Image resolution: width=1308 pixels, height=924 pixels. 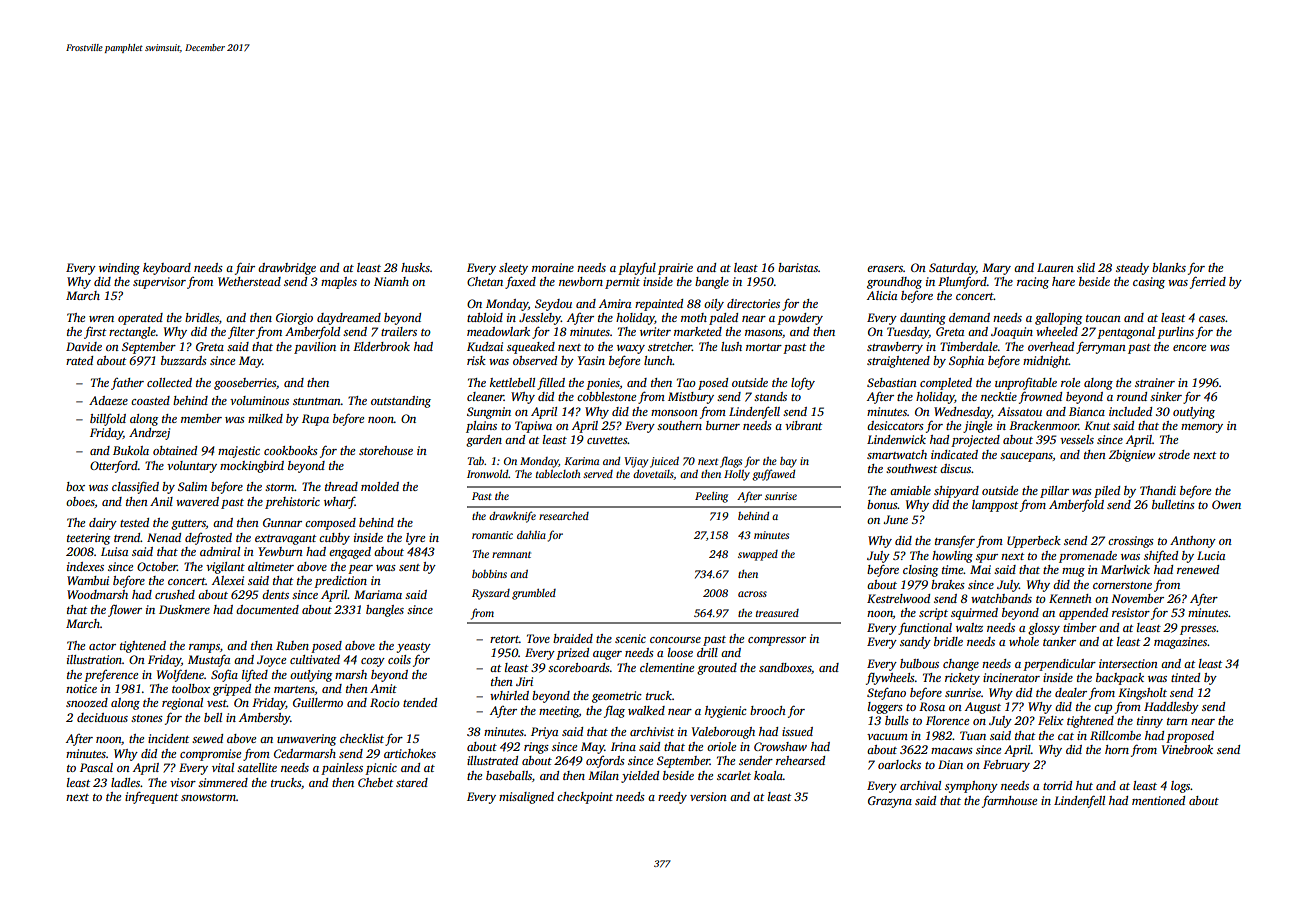 What do you see at coordinates (1137, 598) in the screenshot?
I see `November` at bounding box center [1137, 598].
